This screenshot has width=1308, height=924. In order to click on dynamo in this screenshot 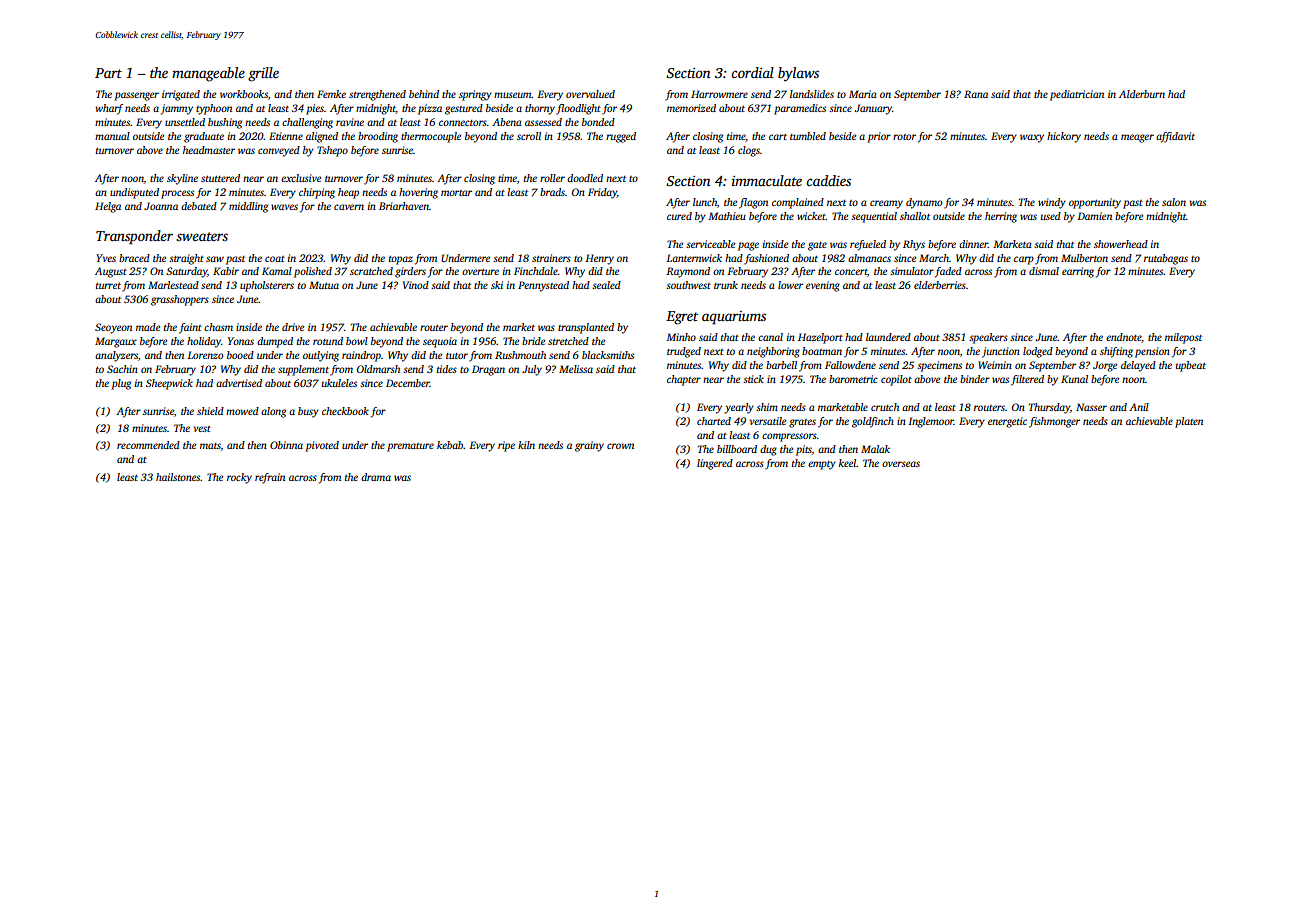, I will do `click(924, 203)`.
